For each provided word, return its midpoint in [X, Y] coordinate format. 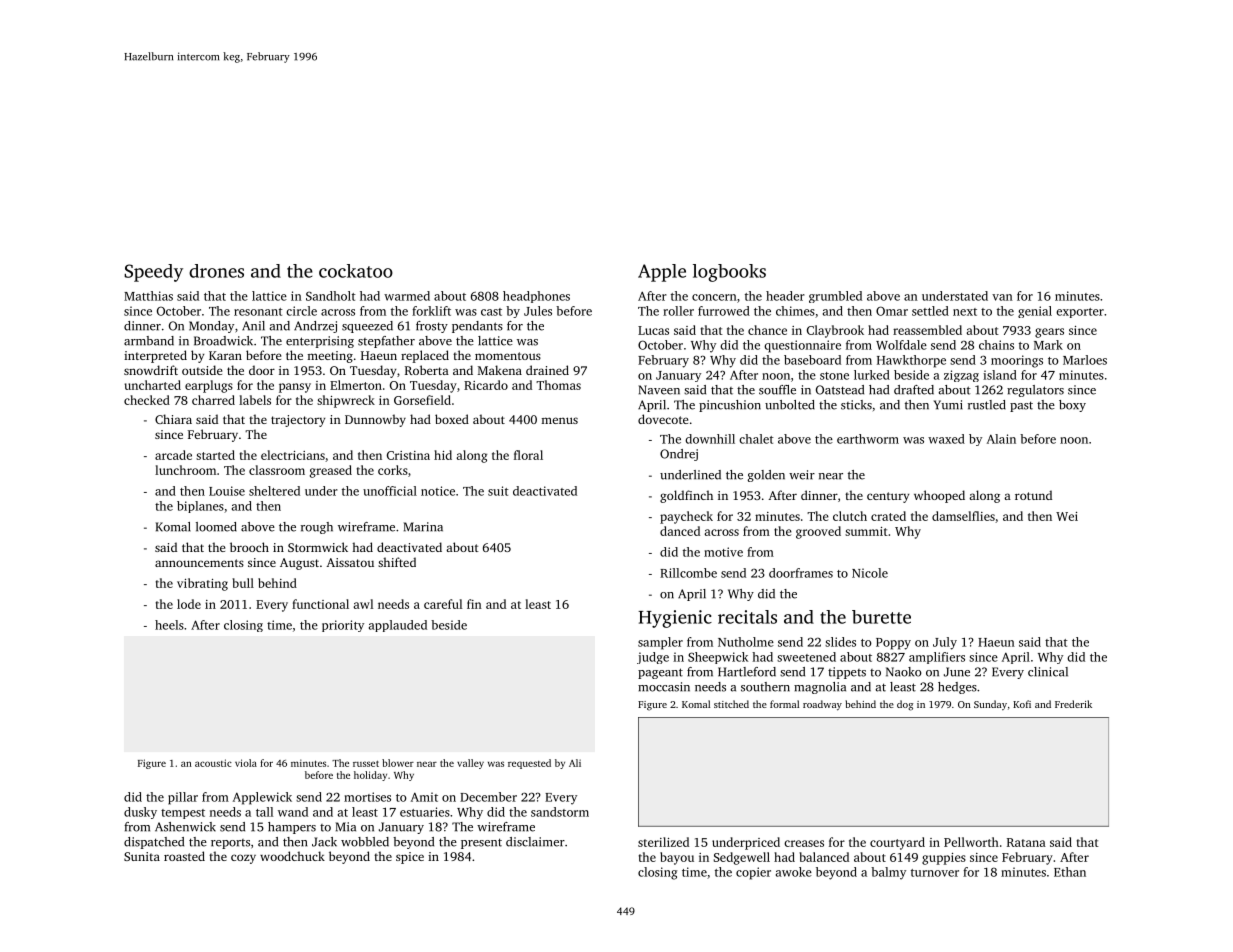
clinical [1048, 672]
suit [498, 491]
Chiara [173, 419]
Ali [575, 763]
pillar [183, 798]
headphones [536, 297]
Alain [1001, 439]
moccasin [664, 687]
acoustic [213, 763]
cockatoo [356, 271]
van [1002, 297]
